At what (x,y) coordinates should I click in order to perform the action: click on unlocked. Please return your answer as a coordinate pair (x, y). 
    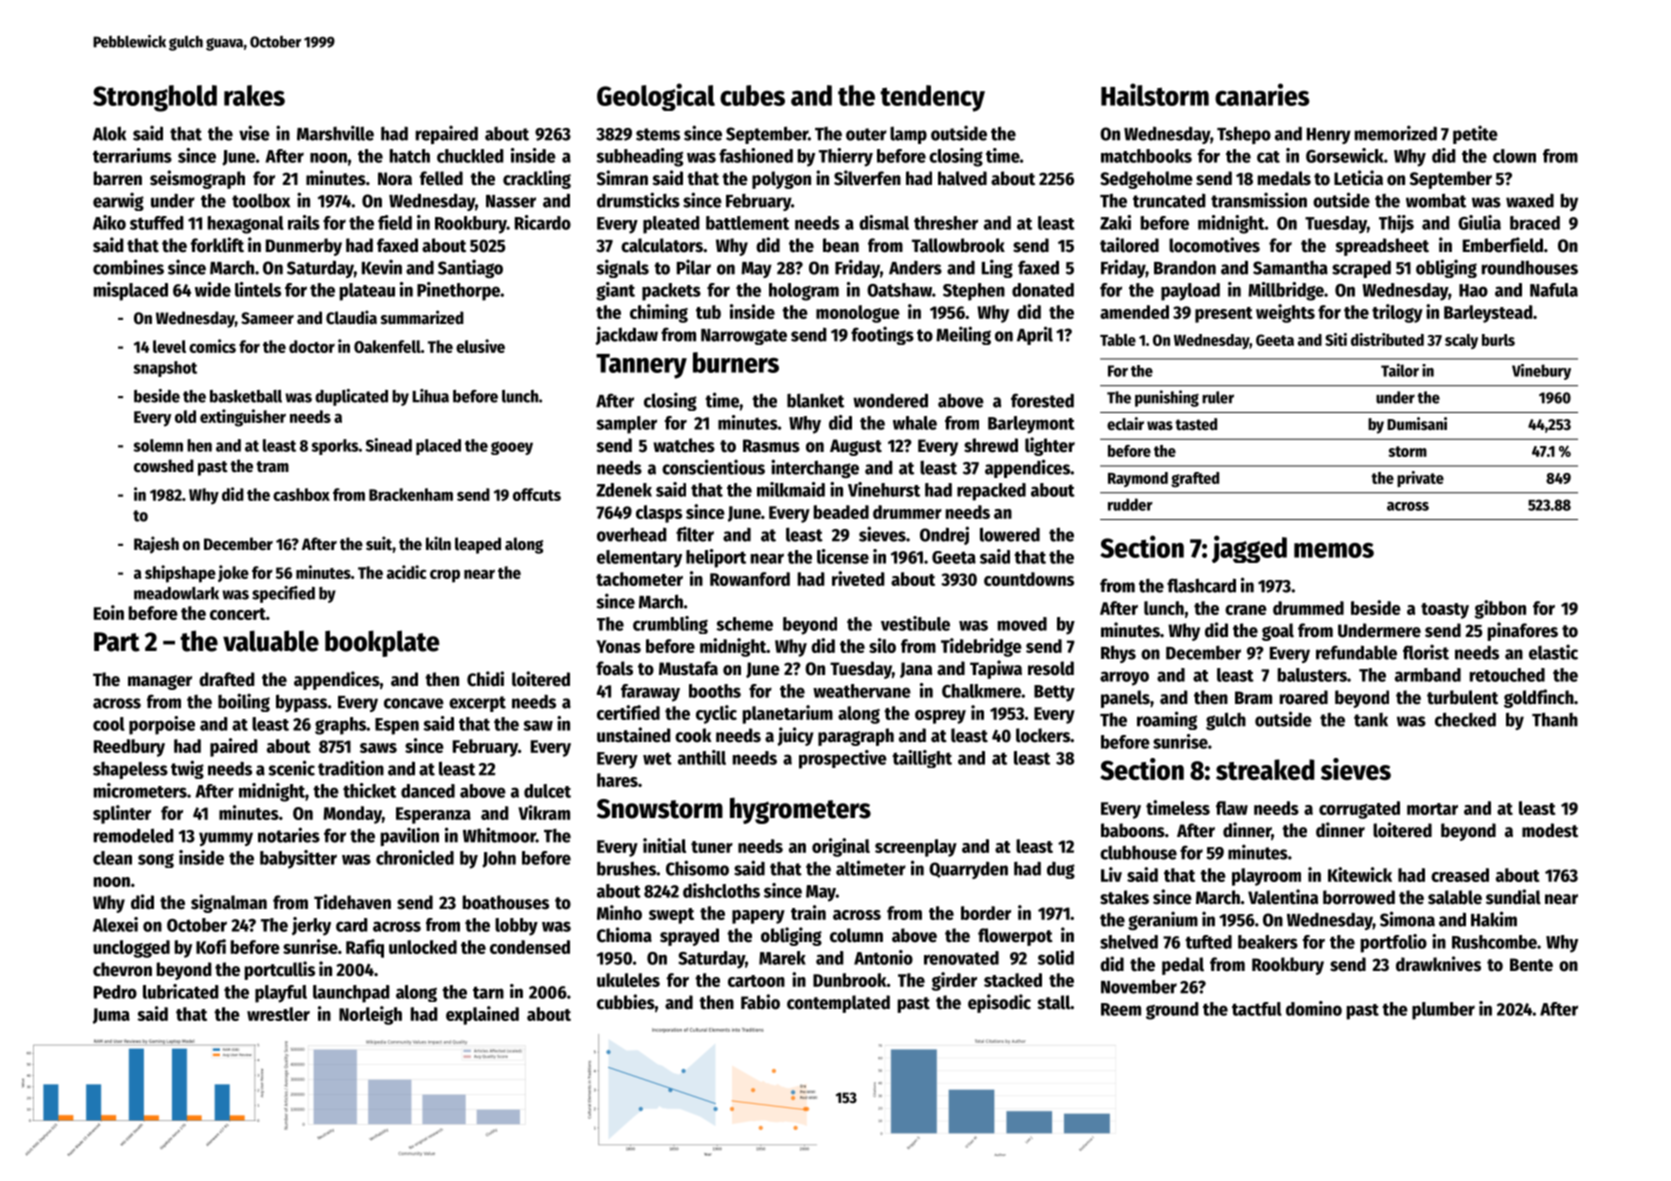
    Looking at the image, I should click on (423, 947).
